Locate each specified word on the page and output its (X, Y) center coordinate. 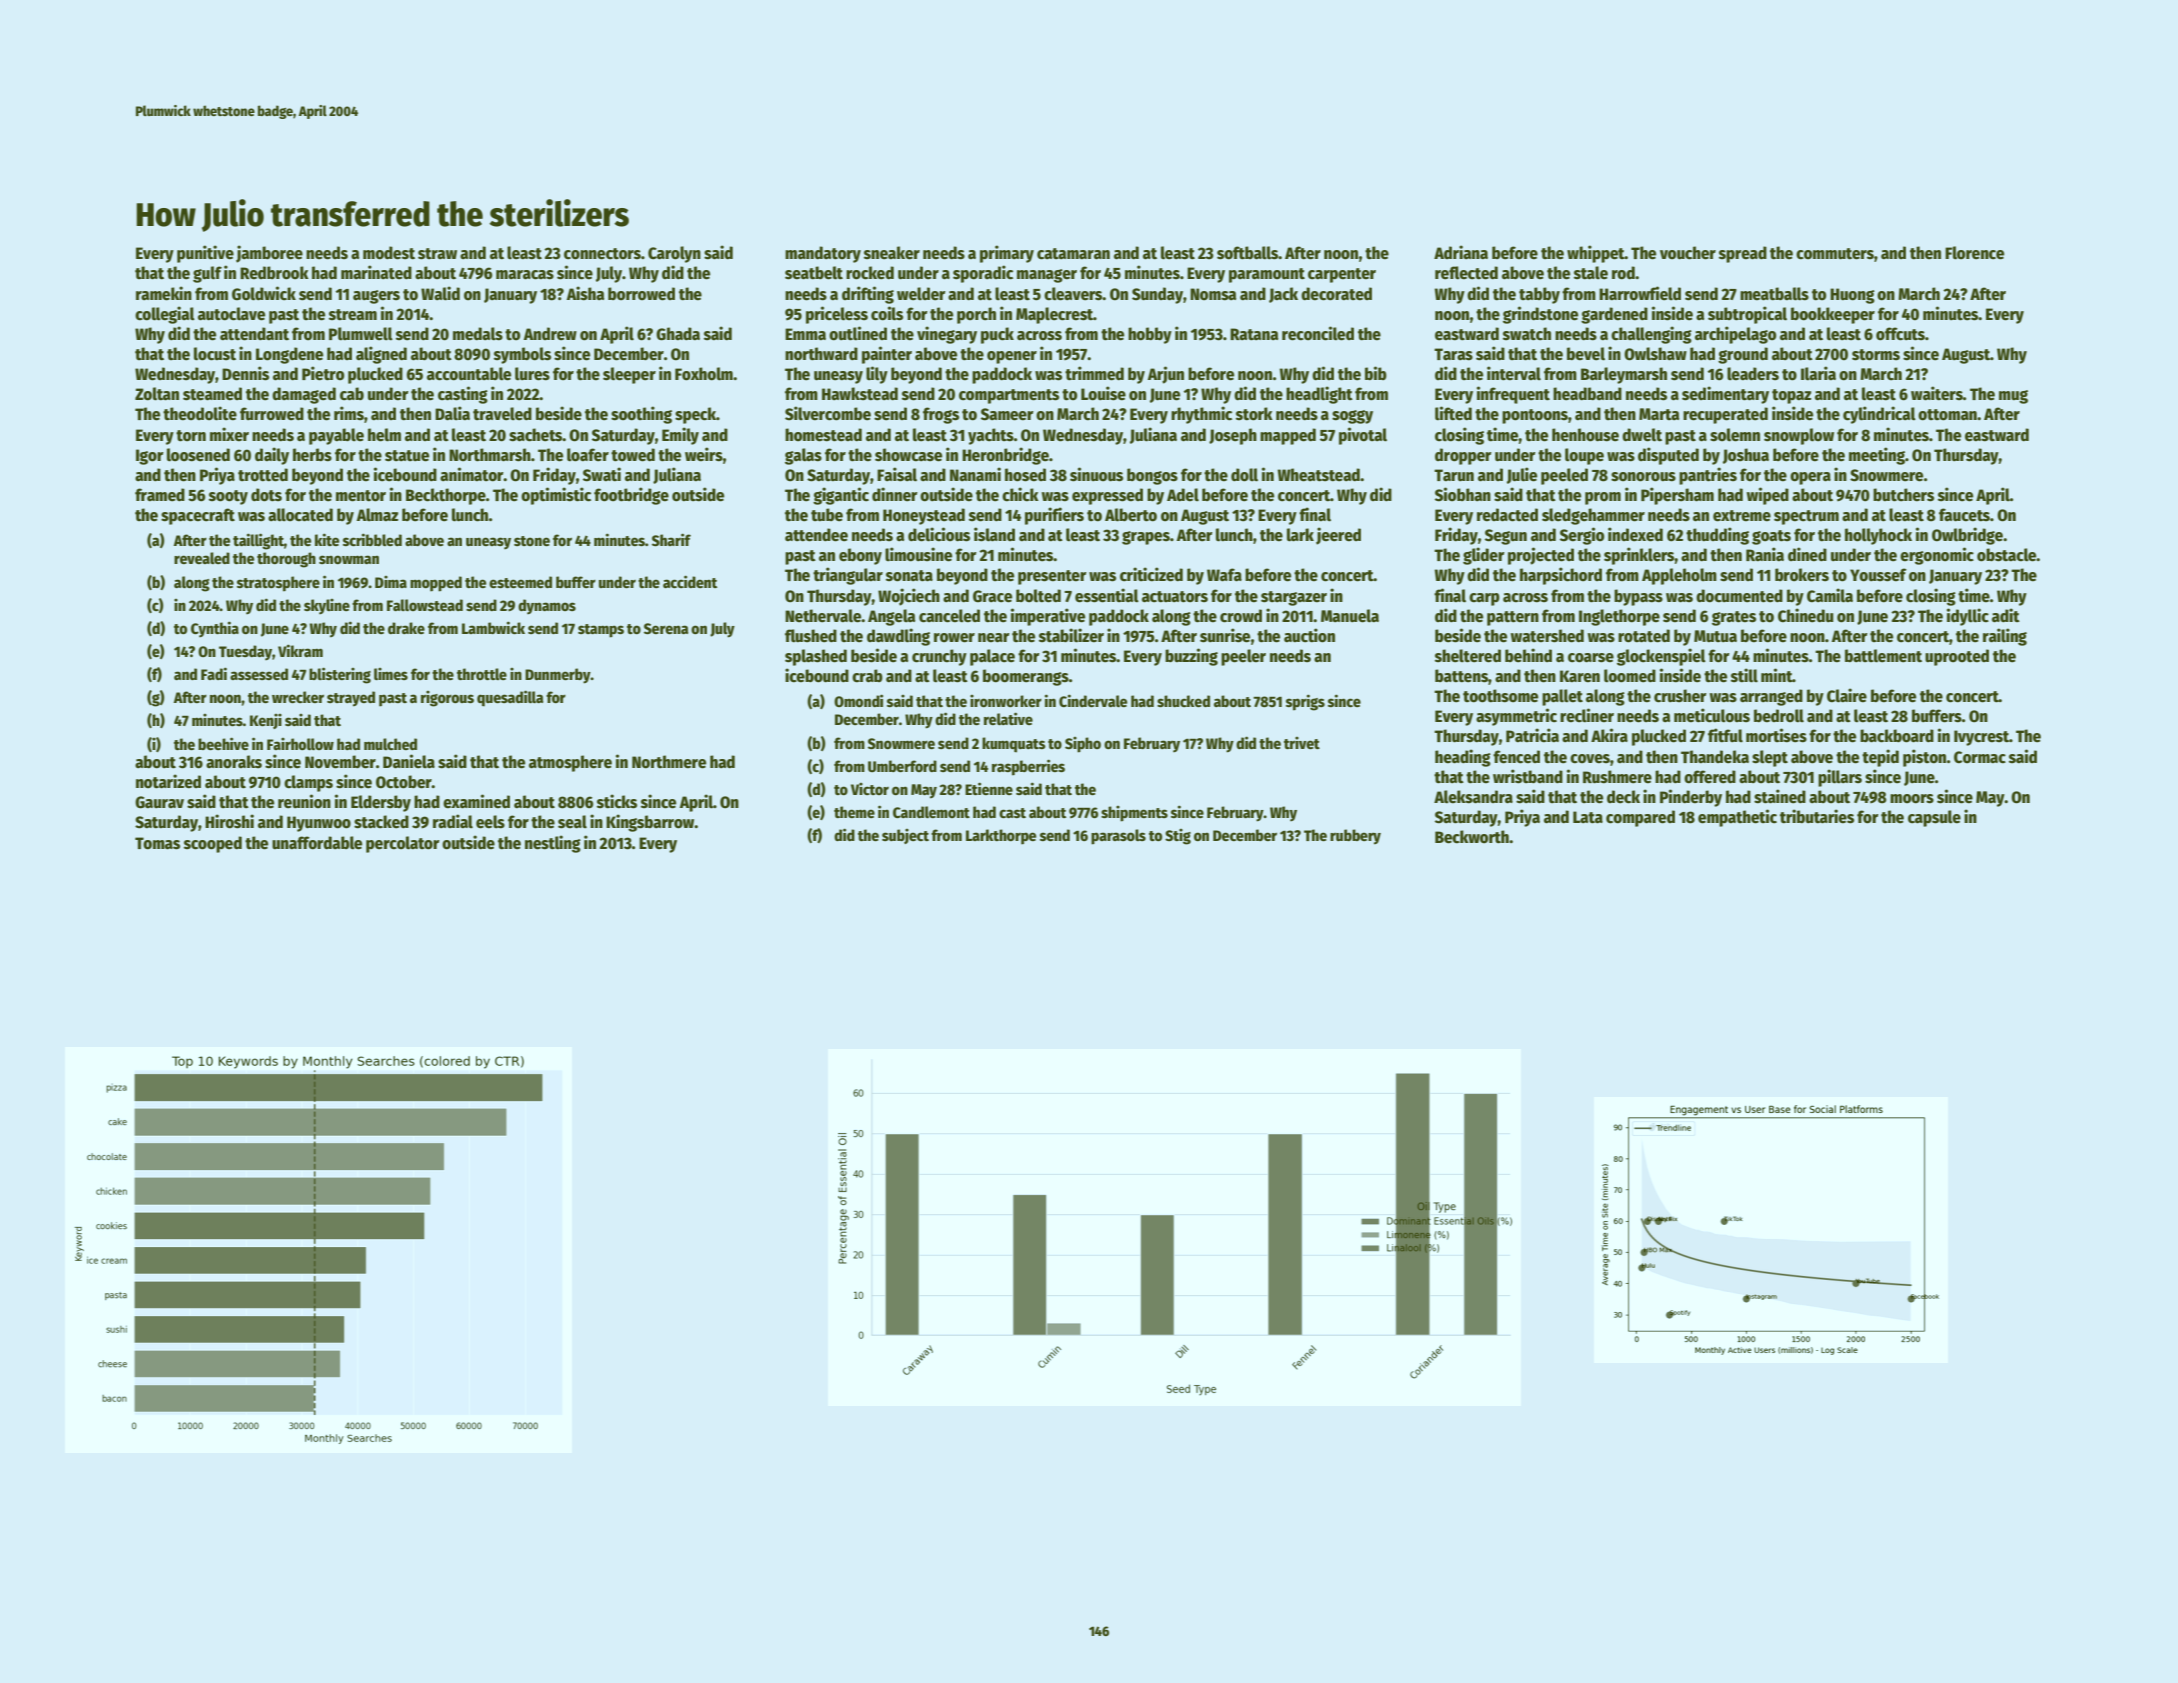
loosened (198, 455)
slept (1770, 758)
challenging (1651, 335)
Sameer (1007, 414)
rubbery (1355, 837)
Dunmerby (558, 676)
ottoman (1947, 415)
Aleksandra (1473, 797)
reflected (1466, 273)
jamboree (269, 254)
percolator (402, 844)
